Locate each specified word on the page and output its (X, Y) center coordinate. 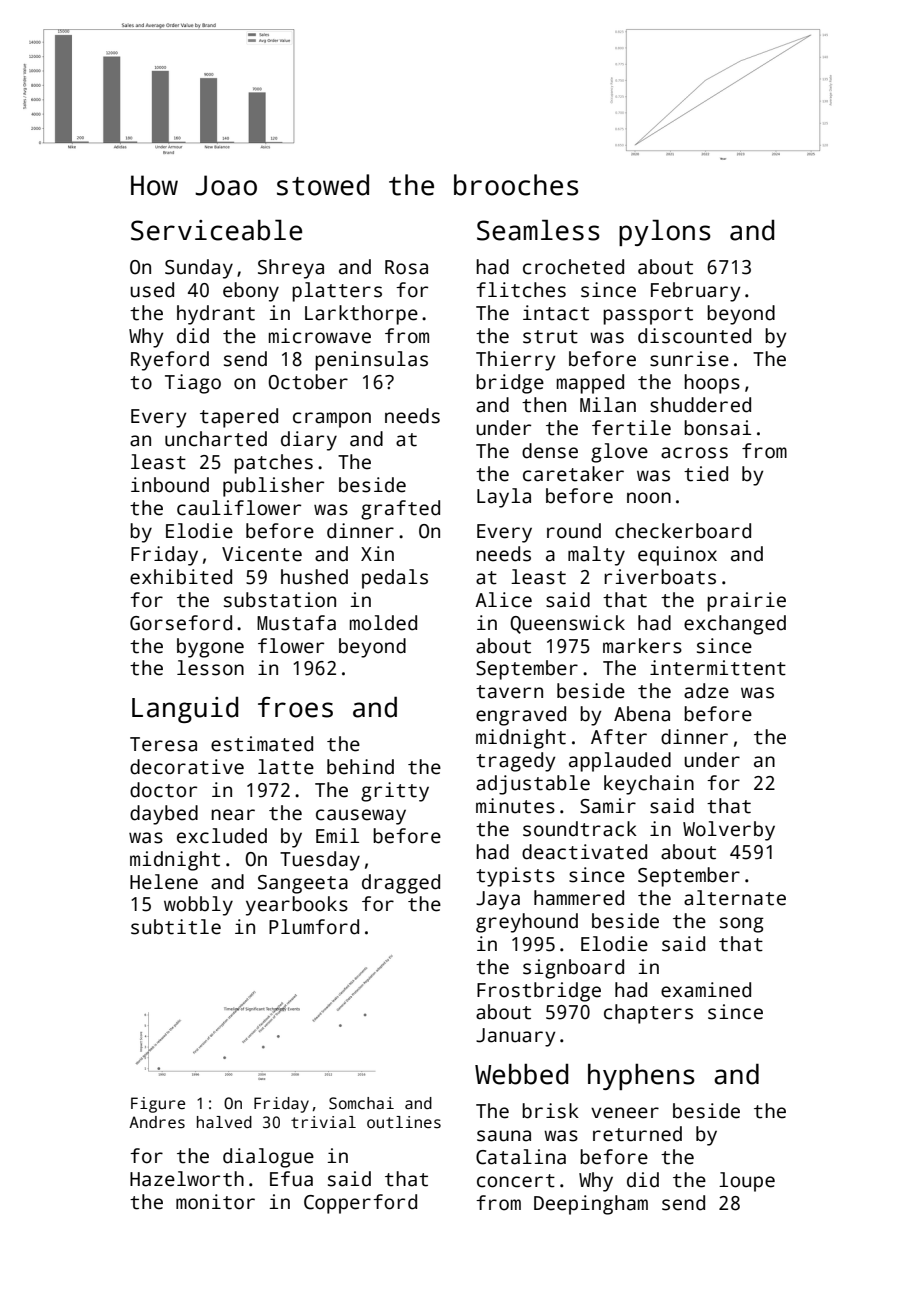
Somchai (361, 1103)
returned (637, 1134)
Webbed (521, 1074)
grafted (400, 510)
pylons (665, 232)
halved (224, 1122)
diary (309, 441)
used (152, 290)
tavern (509, 692)
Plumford (314, 927)
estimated (262, 744)
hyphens (641, 1077)
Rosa (406, 267)
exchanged (735, 625)
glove (619, 453)
